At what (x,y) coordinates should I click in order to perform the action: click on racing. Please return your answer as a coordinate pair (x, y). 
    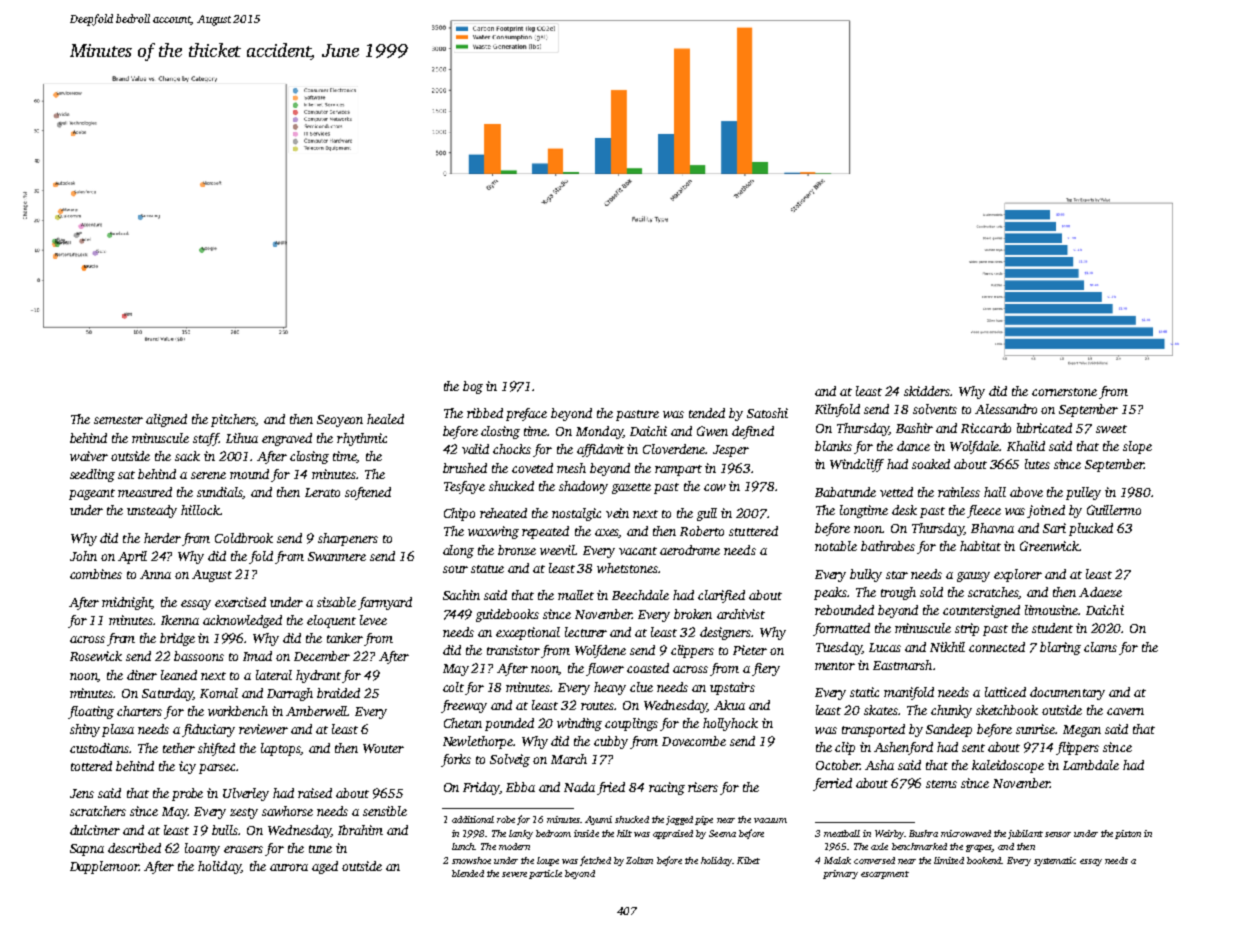
    Looking at the image, I should click on (667, 788).
